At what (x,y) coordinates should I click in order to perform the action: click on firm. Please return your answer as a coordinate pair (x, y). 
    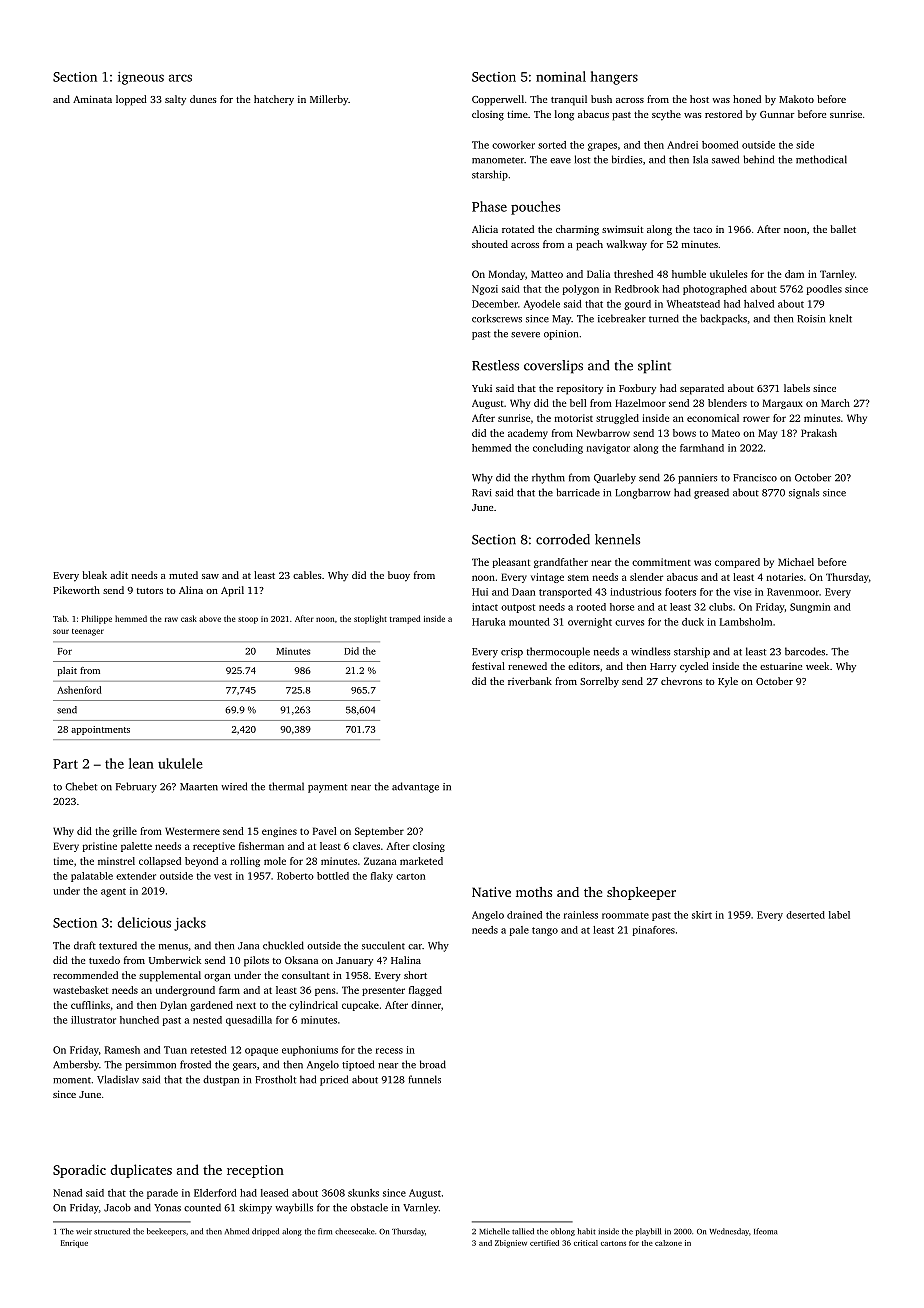
    Looking at the image, I should click on (325, 1231).
